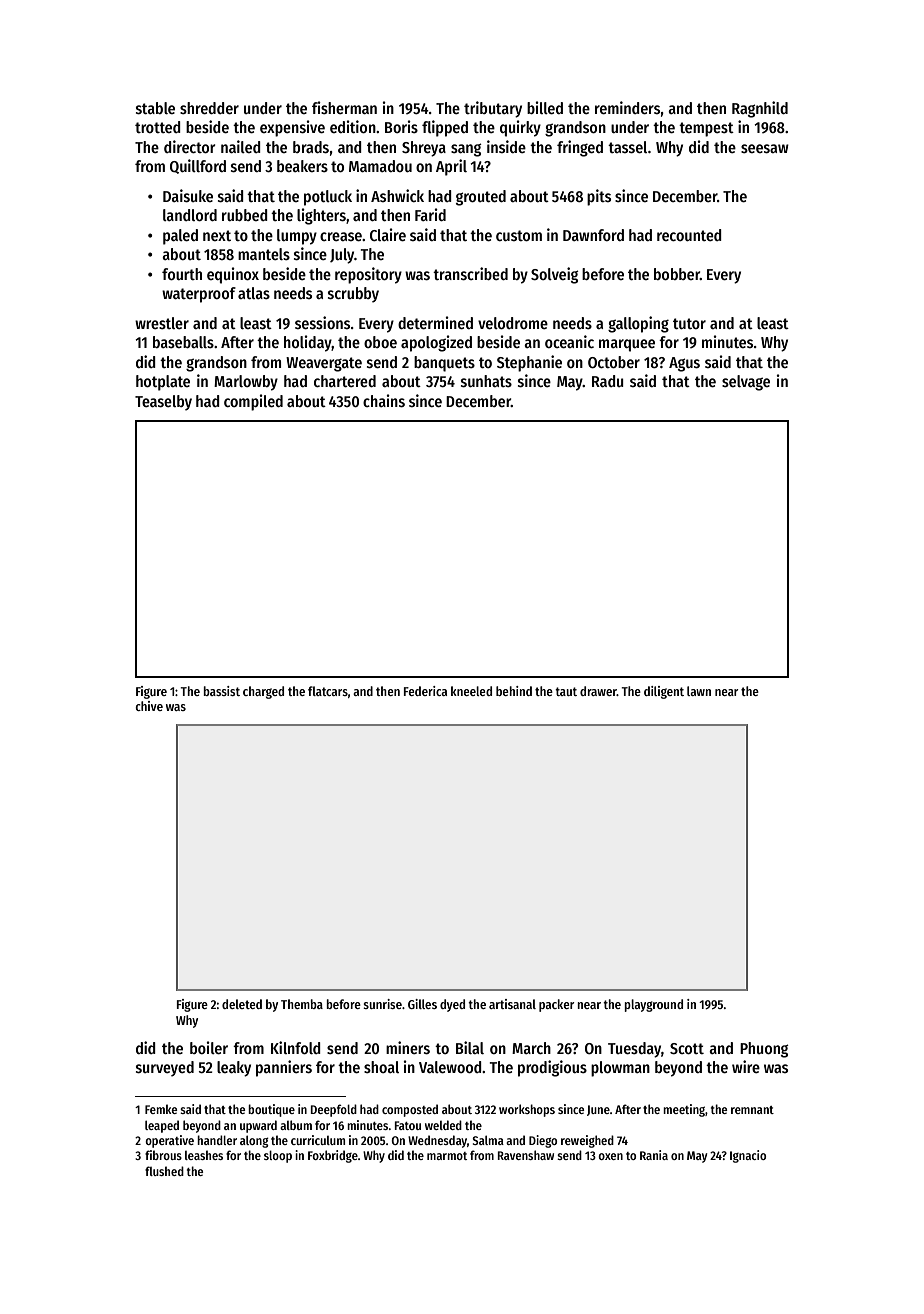 The image size is (924, 1314). I want to click on kneeled, so click(471, 691).
